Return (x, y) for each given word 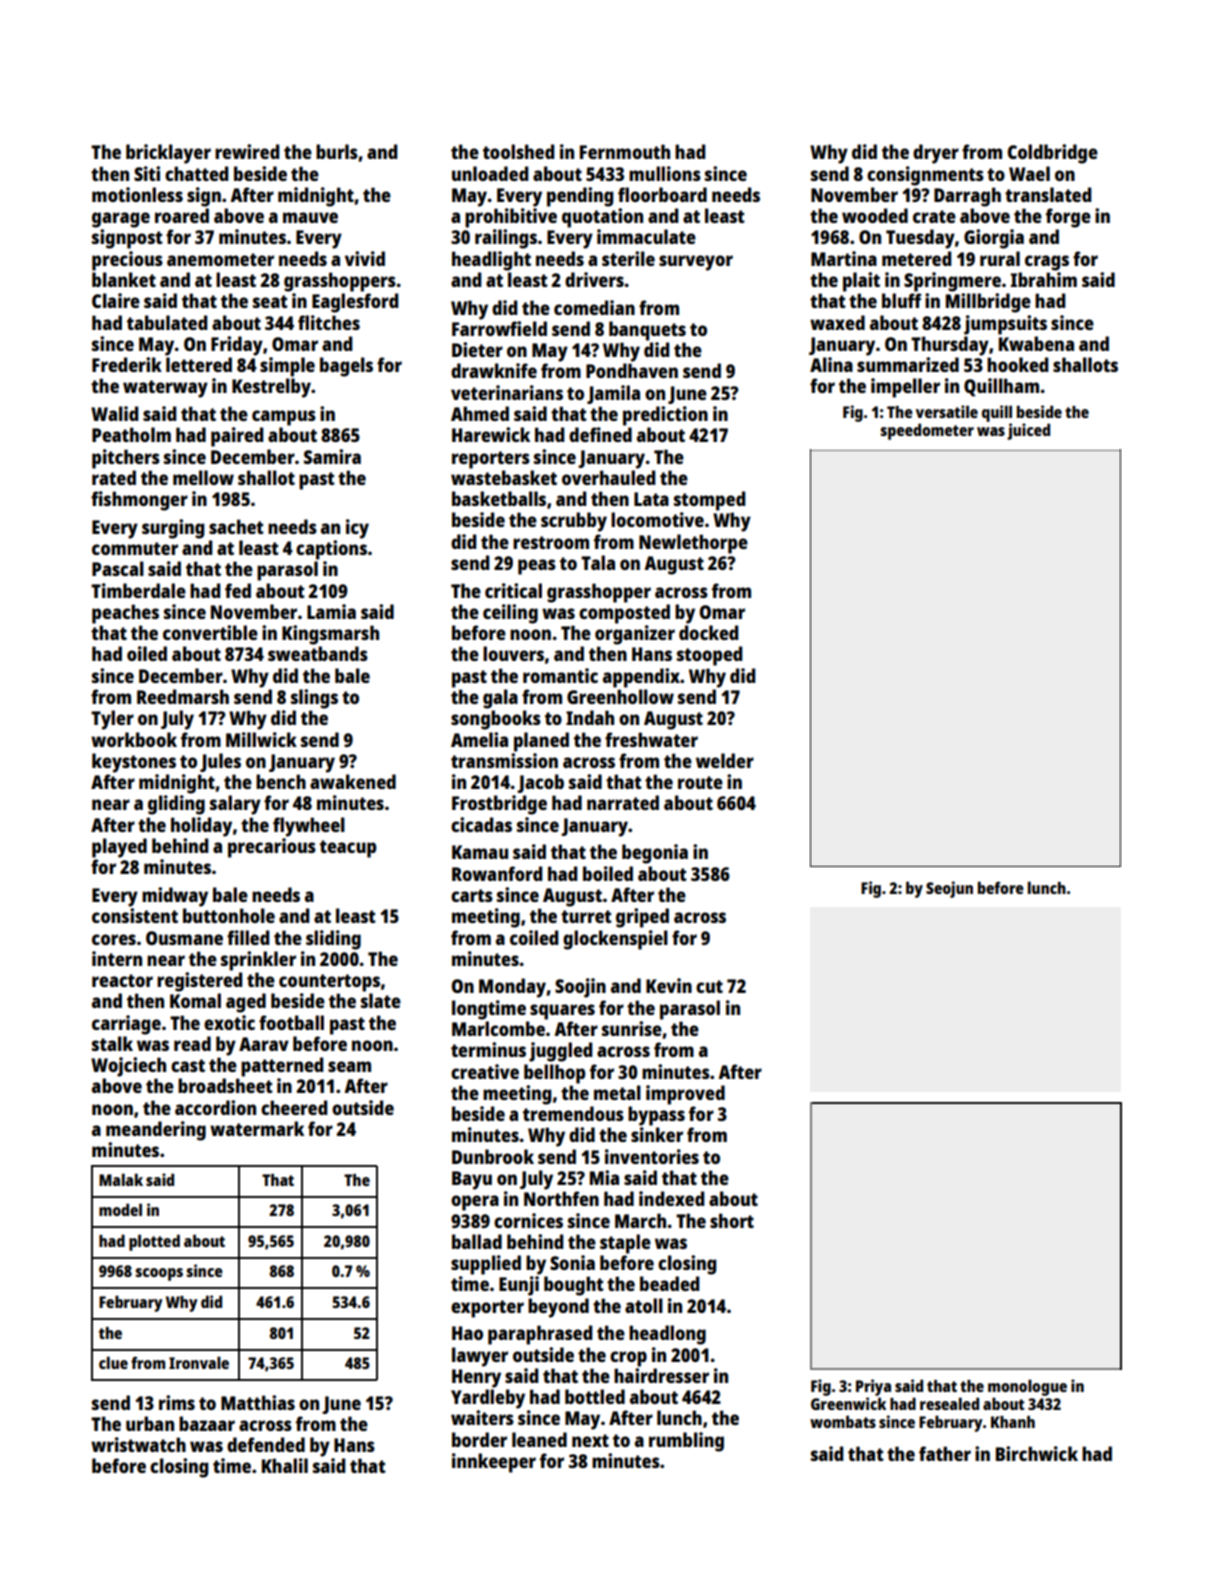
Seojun (949, 889)
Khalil (285, 1465)
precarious (272, 848)
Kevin (669, 985)
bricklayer (168, 154)
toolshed (519, 151)
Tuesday (920, 239)
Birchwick (1037, 1453)
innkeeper (494, 1463)
